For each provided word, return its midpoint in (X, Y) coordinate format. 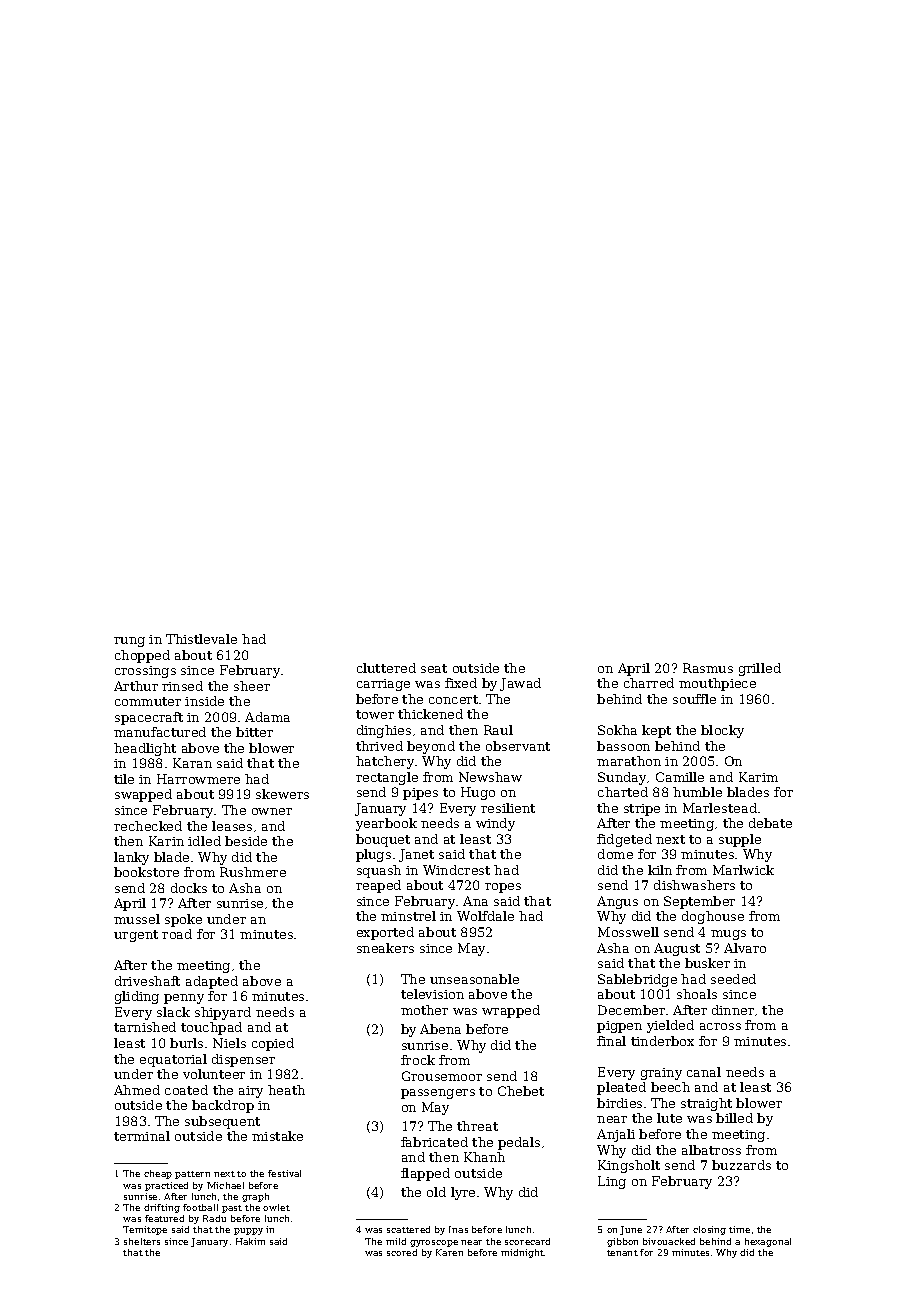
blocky (722, 731)
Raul (498, 730)
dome (615, 854)
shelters (142, 1241)
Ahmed (137, 1090)
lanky (131, 858)
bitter (254, 732)
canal (704, 1072)
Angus (617, 902)
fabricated (434, 1142)
